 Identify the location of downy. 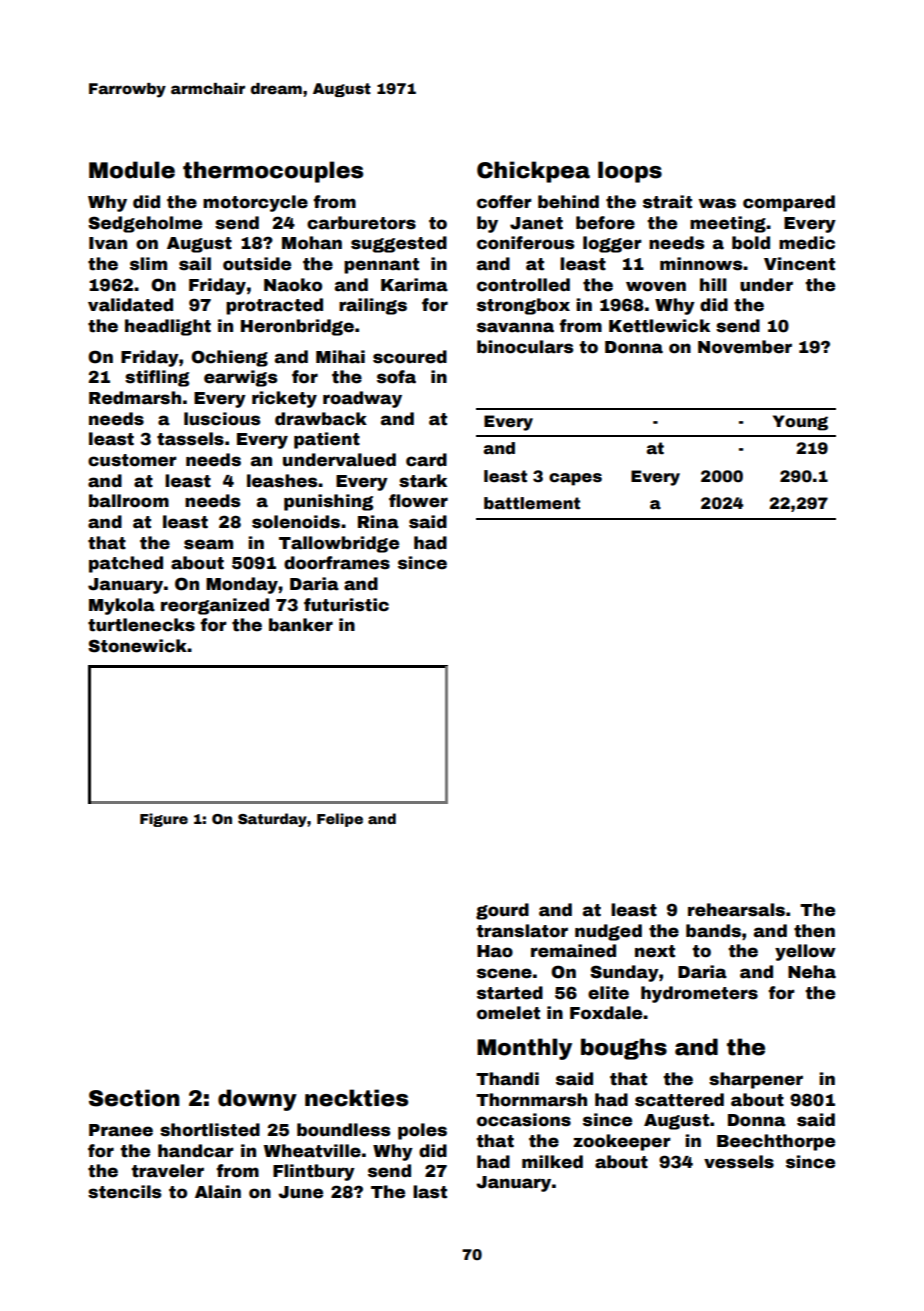
(257, 1100).
